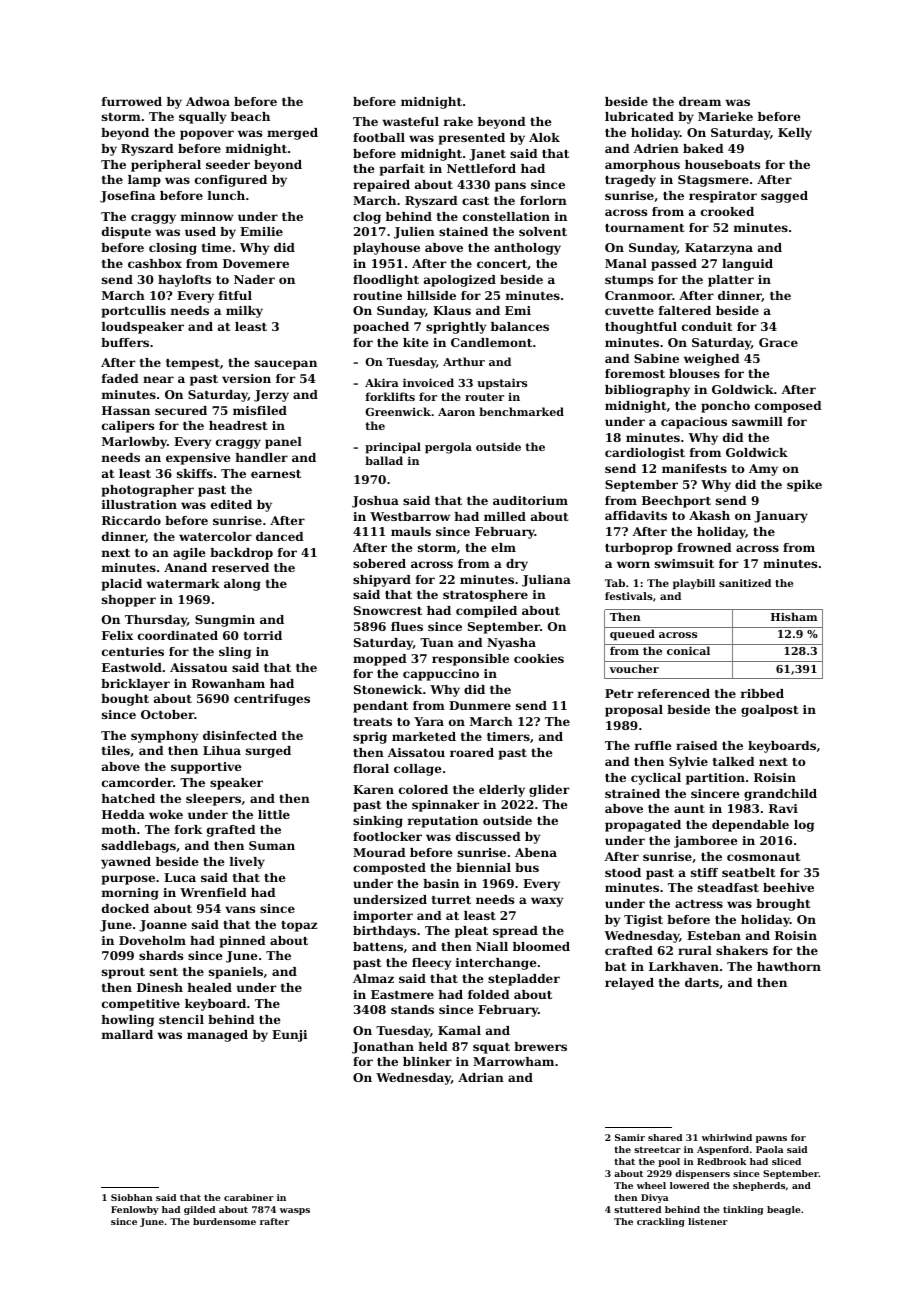 This screenshot has height=1308, width=924. I want to click on Anand, so click(185, 567).
